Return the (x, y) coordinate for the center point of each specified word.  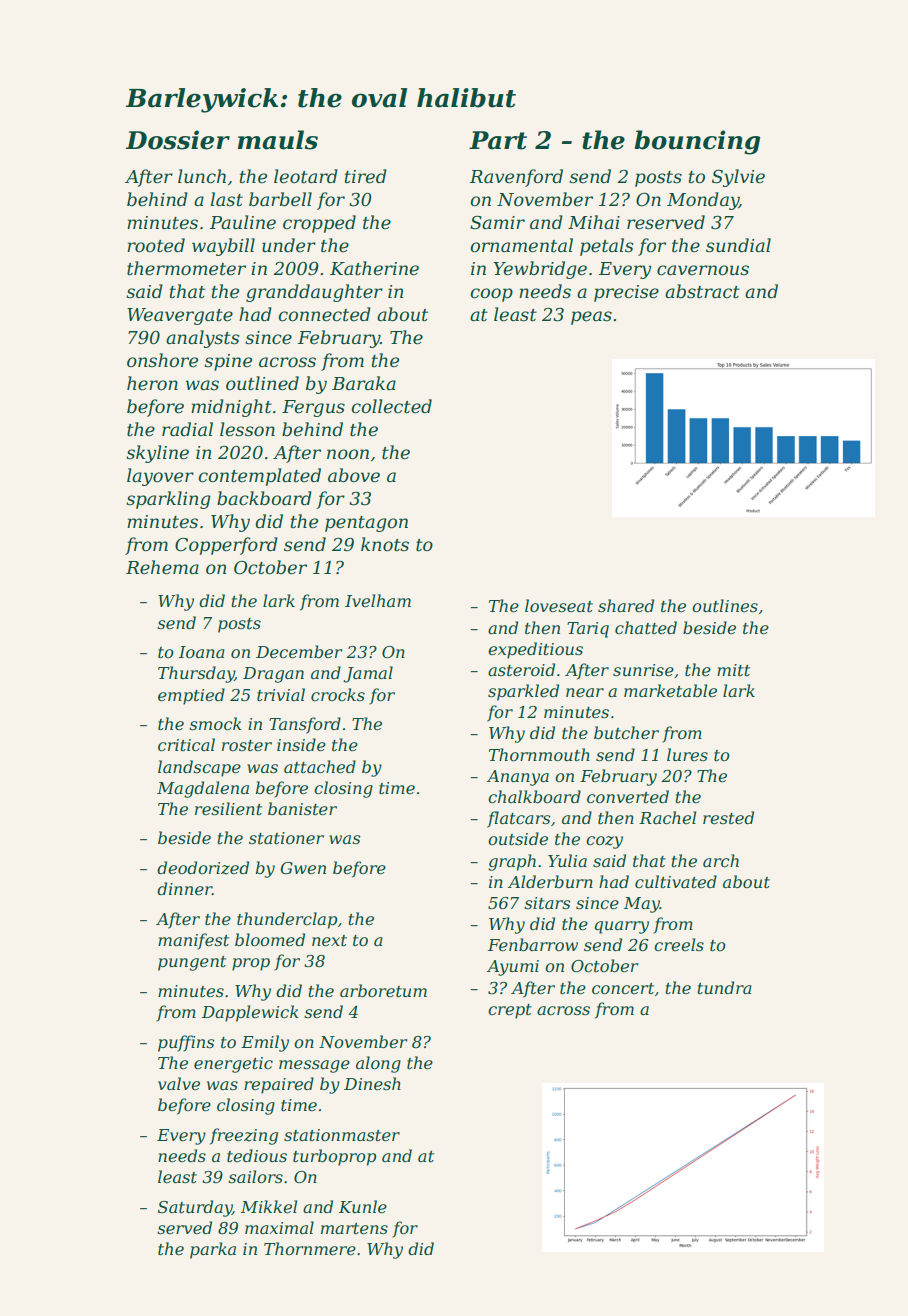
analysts (203, 339)
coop (492, 295)
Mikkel (269, 1206)
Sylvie (738, 178)
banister (302, 808)
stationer (286, 838)
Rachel (667, 817)
